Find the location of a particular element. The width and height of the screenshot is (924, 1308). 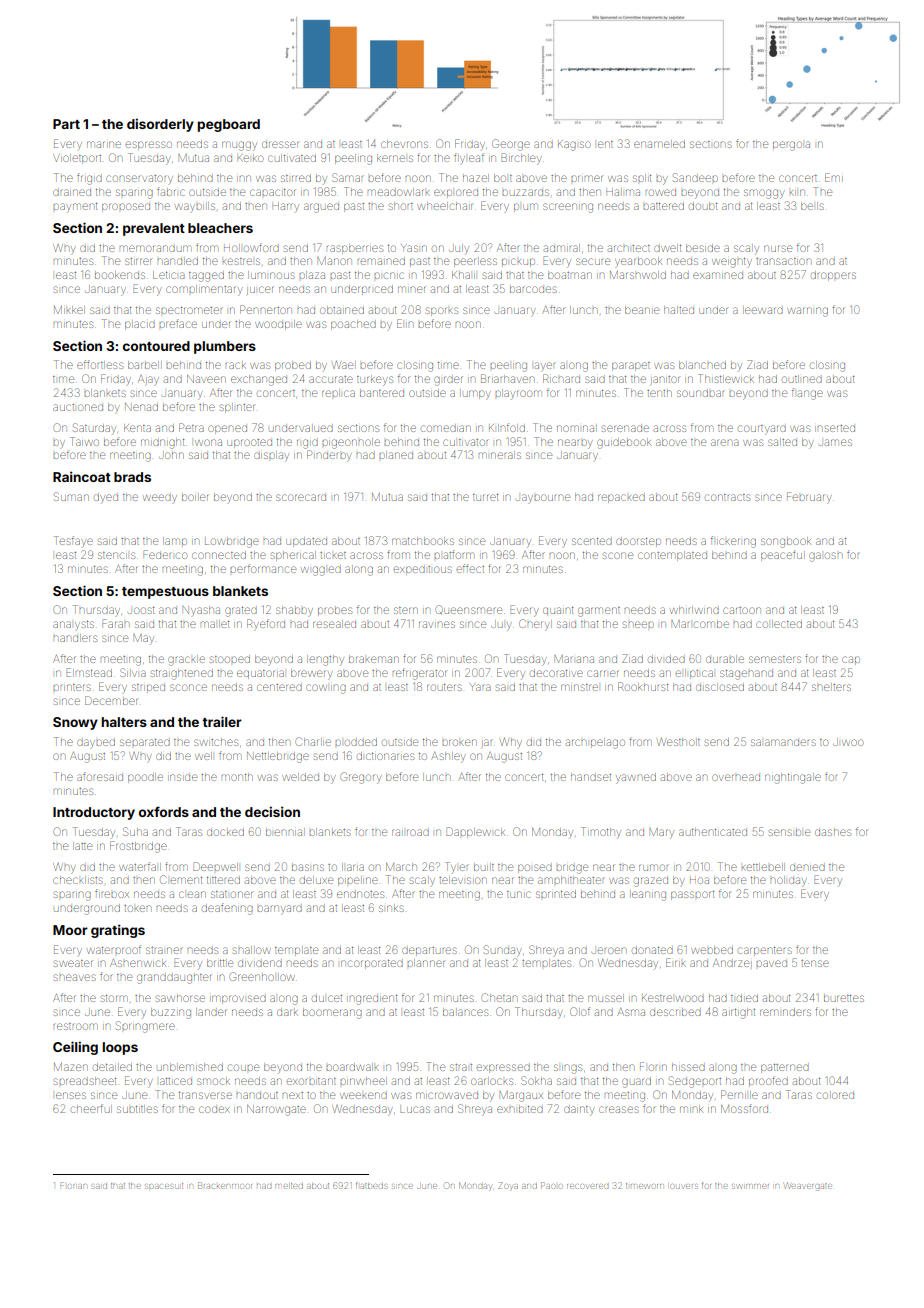

spacesuit is located at coordinates (164, 1186).
